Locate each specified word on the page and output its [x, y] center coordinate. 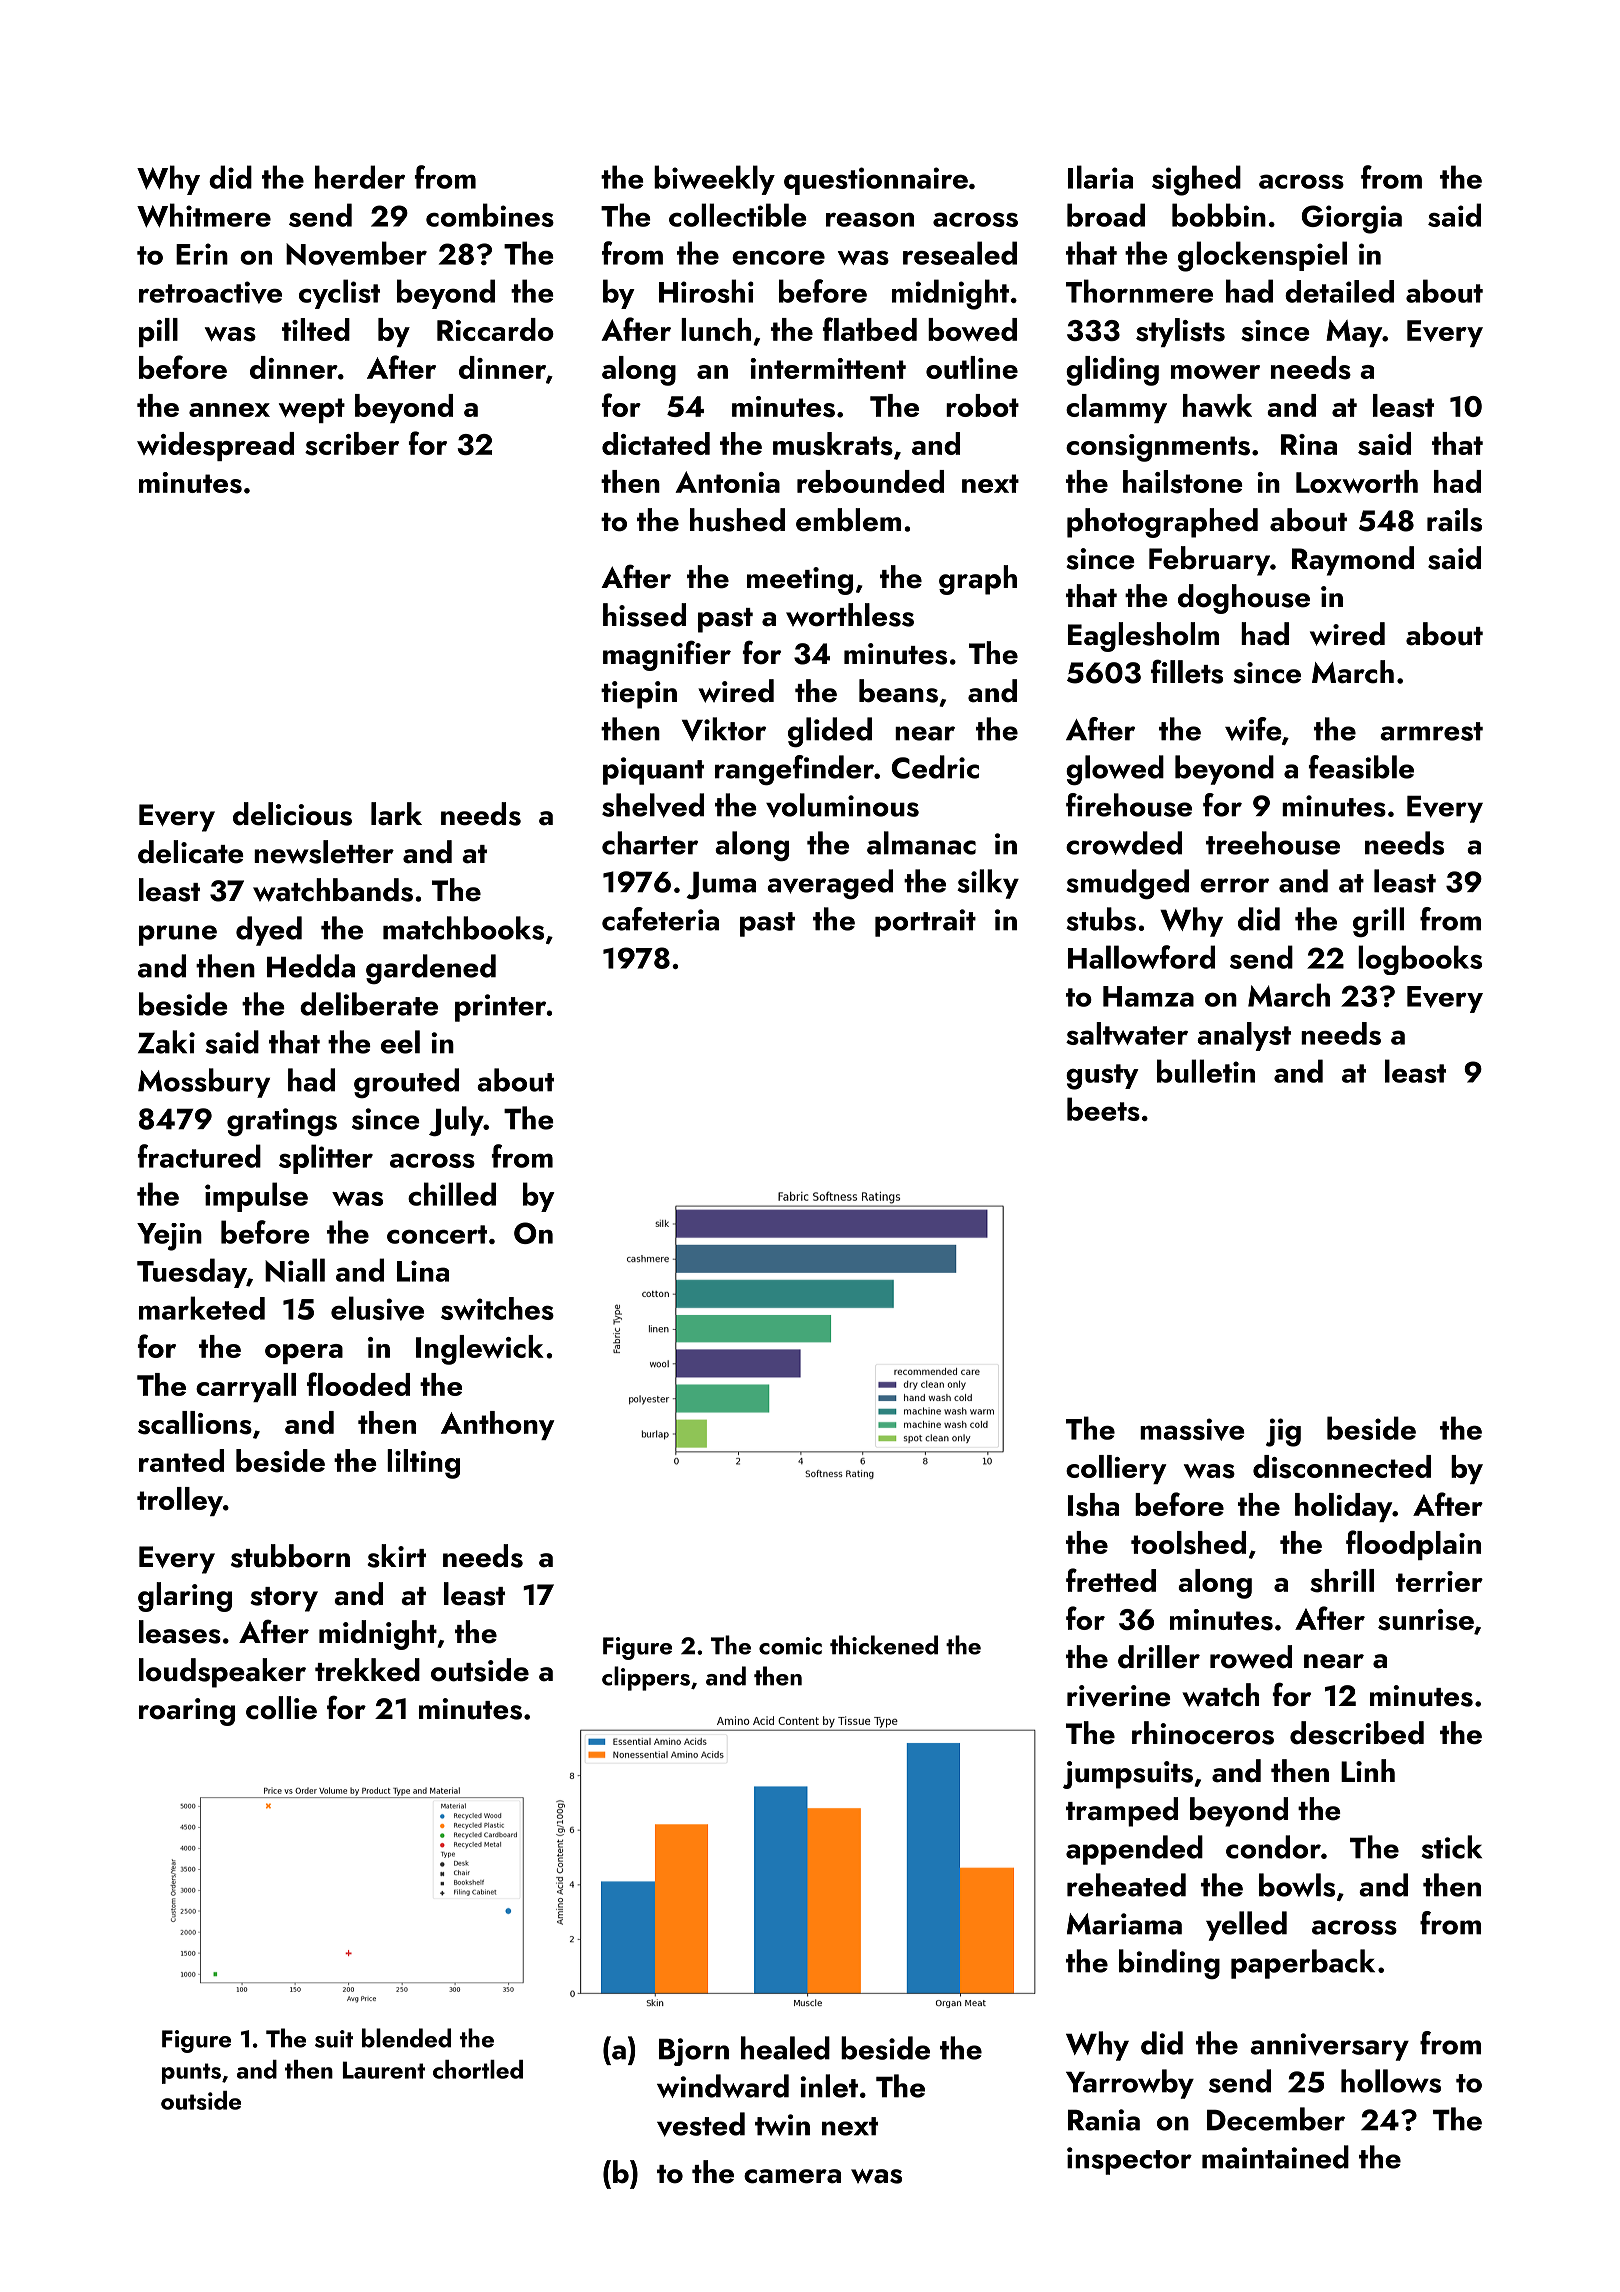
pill [158, 332]
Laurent [384, 2070]
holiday [1344, 1507]
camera [792, 2176]
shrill [1342, 1581]
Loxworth [1357, 481]
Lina [423, 1271]
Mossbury [204, 1083]
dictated [656, 443]
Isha [1093, 1505]
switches [497, 1308]
